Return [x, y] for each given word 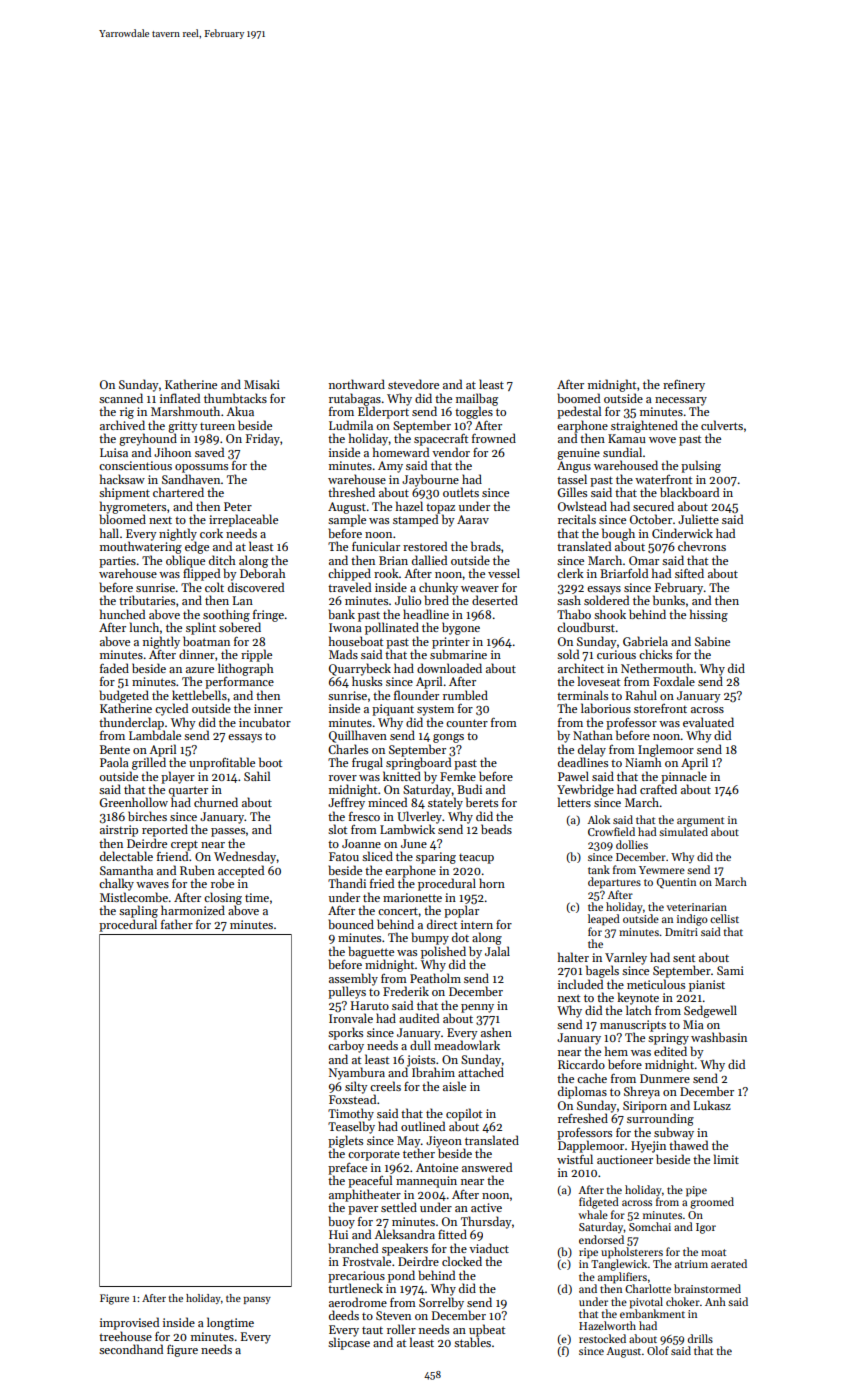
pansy [257, 1300]
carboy [346, 1046]
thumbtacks [235, 398]
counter [467, 723]
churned [216, 802]
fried [382, 883]
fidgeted [599, 1203]
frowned [494, 438]
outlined [423, 1126]
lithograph [246, 669]
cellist [724, 918]
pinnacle [684, 777]
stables [472, 1342]
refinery [684, 386]
